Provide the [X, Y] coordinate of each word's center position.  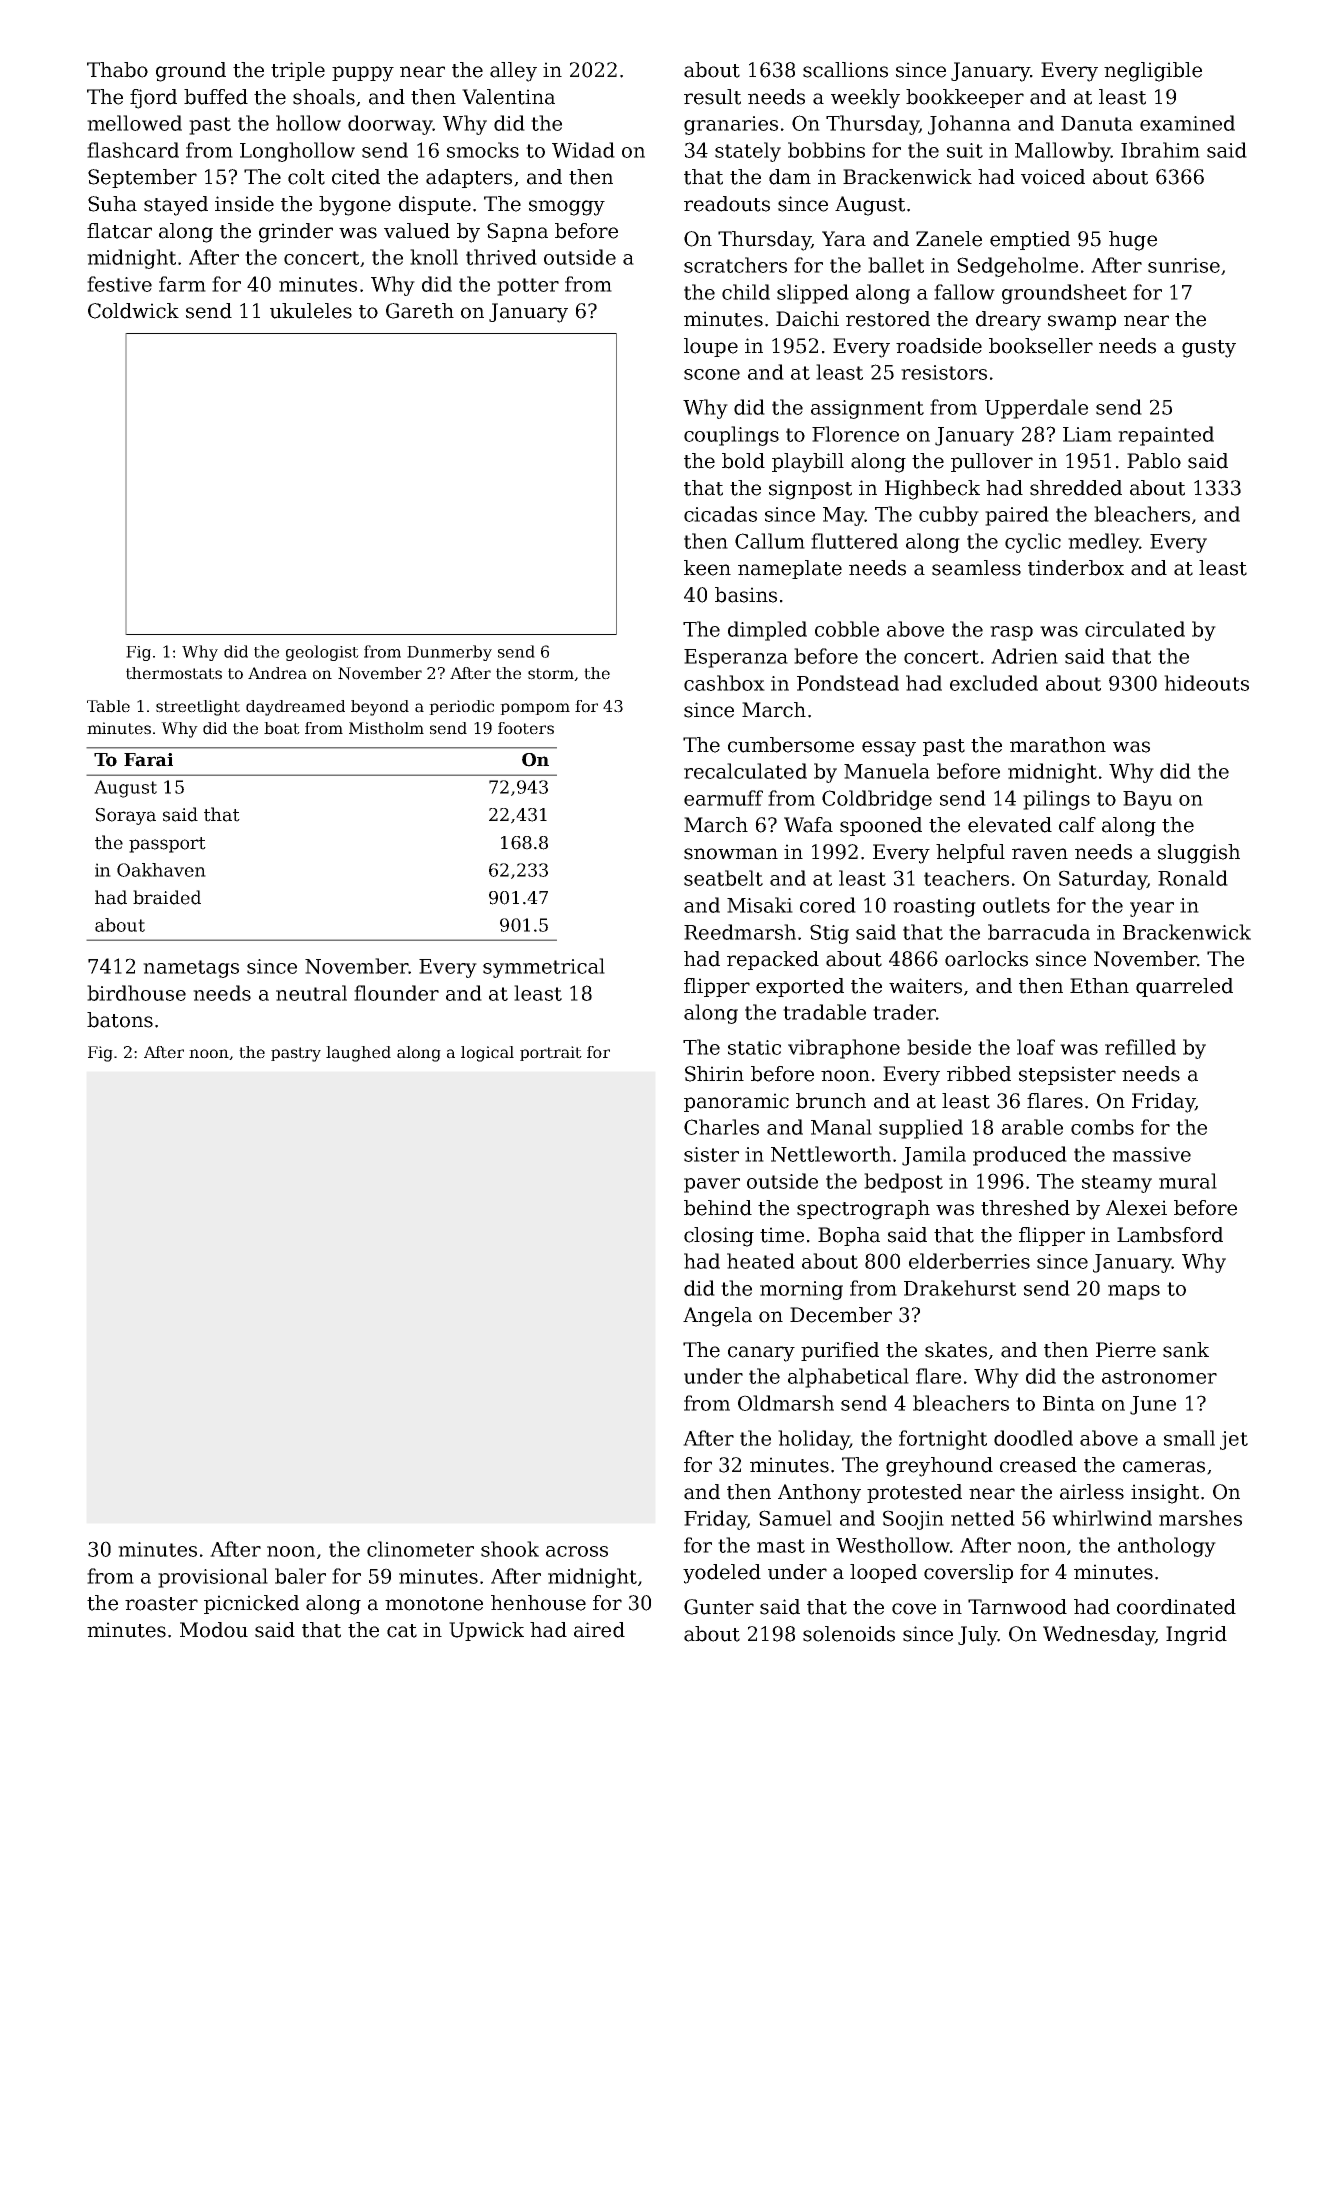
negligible [1153, 72]
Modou [214, 1630]
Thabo [117, 70]
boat [282, 728]
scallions [845, 70]
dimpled [767, 631]
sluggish [1199, 854]
